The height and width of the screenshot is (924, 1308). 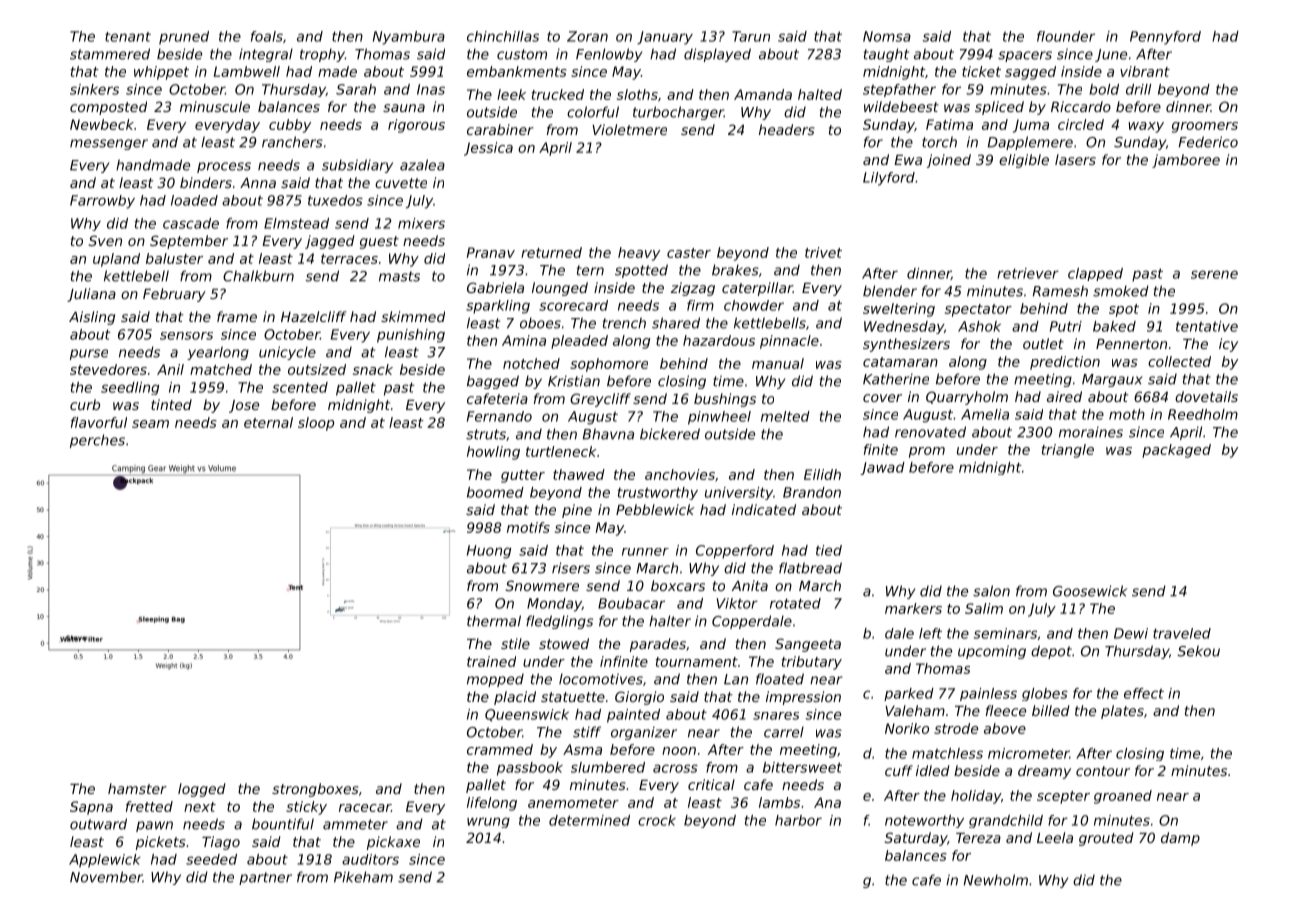 What do you see at coordinates (265, 878) in the screenshot?
I see `partner` at bounding box center [265, 878].
